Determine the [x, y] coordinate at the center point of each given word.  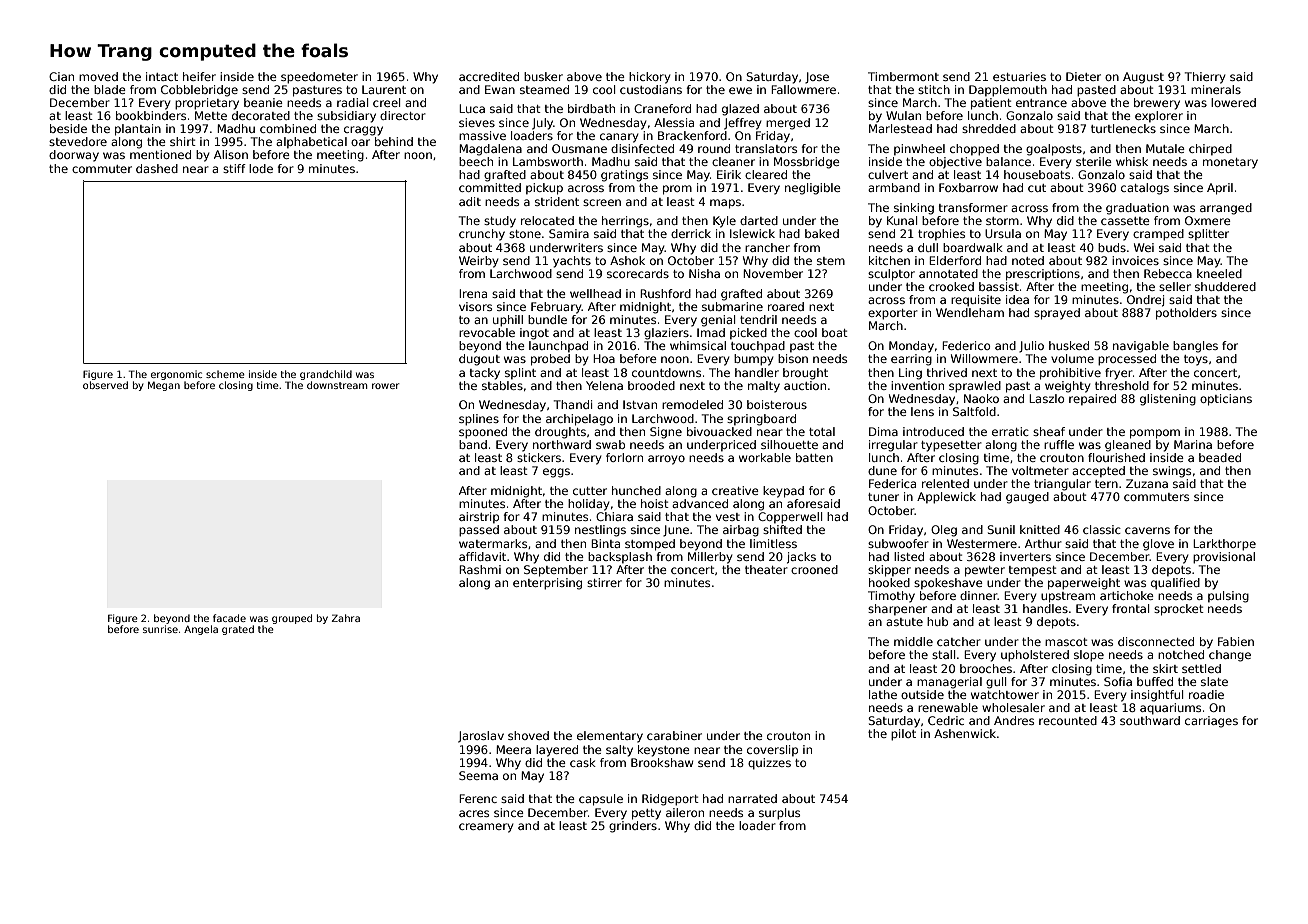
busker [543, 76]
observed [105, 385]
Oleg [944, 531]
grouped [292, 619]
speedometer [319, 78]
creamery [486, 828]
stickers [539, 457]
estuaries [1019, 76]
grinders [633, 827]
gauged [1027, 498]
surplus [779, 814]
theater [766, 569]
